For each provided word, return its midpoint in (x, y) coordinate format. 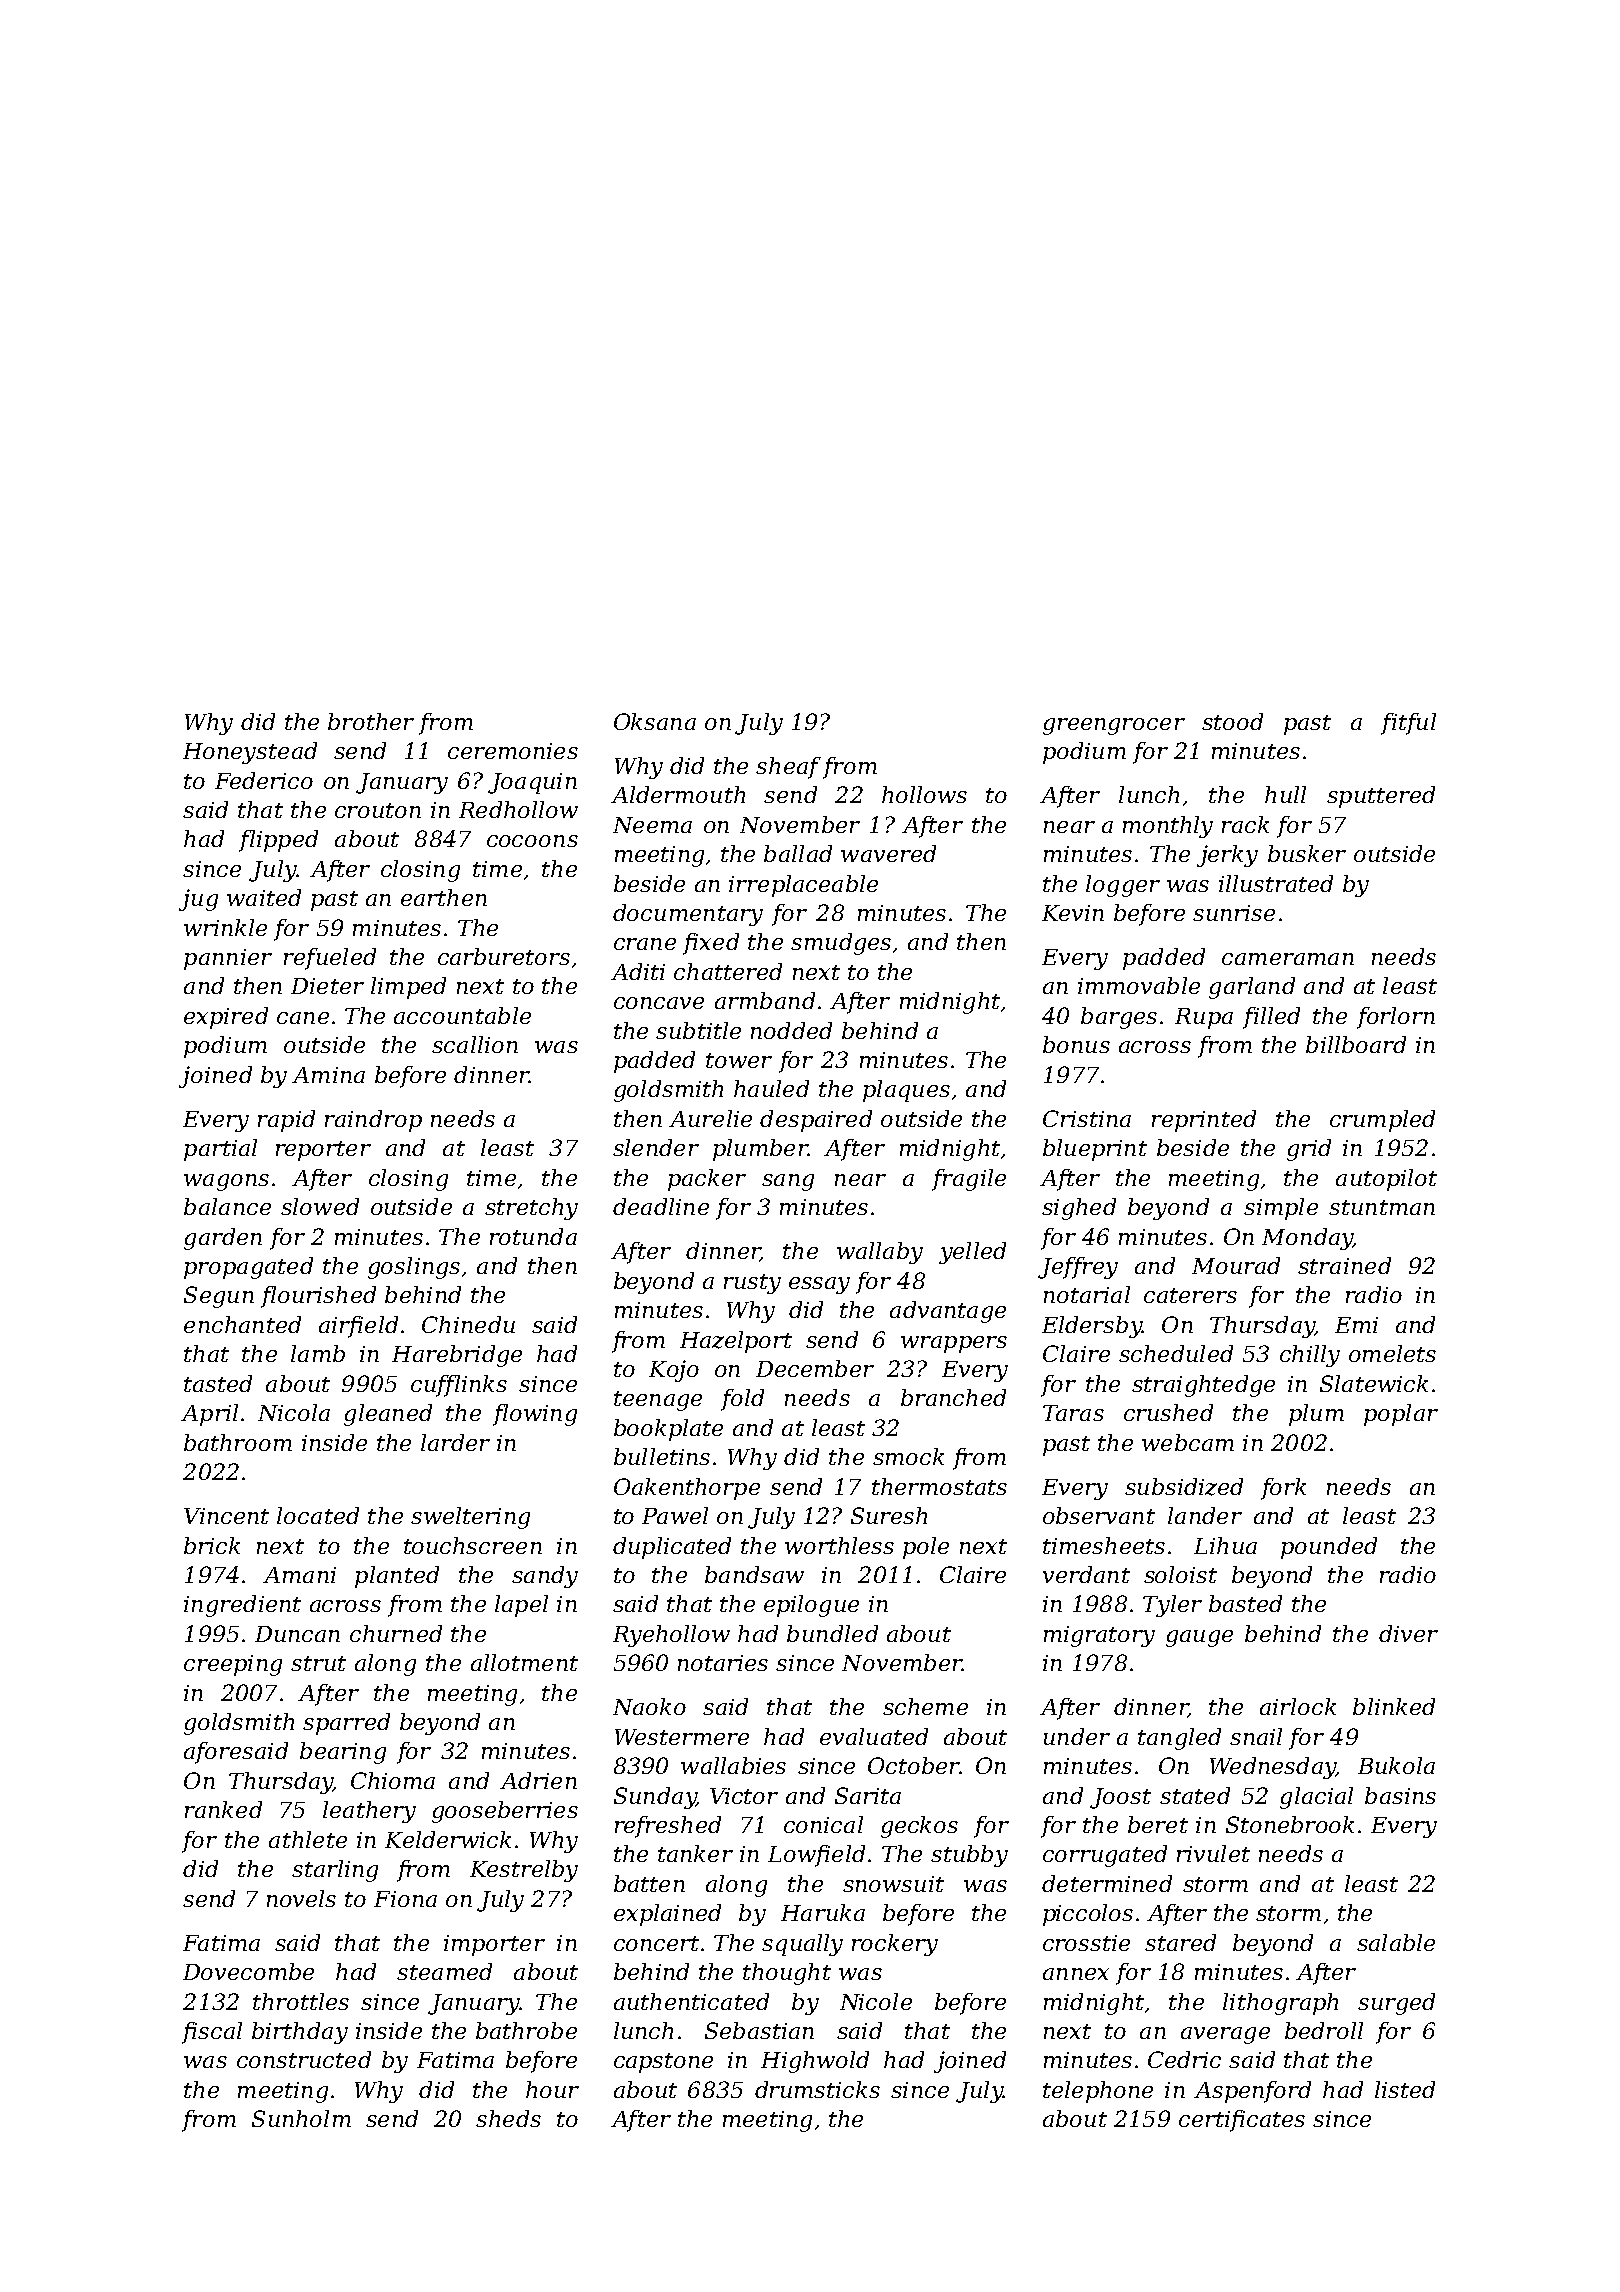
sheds (508, 2118)
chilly (1310, 1356)
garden (223, 1239)
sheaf (788, 768)
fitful (1408, 724)
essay (819, 1285)
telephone (1098, 2092)
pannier (228, 959)
